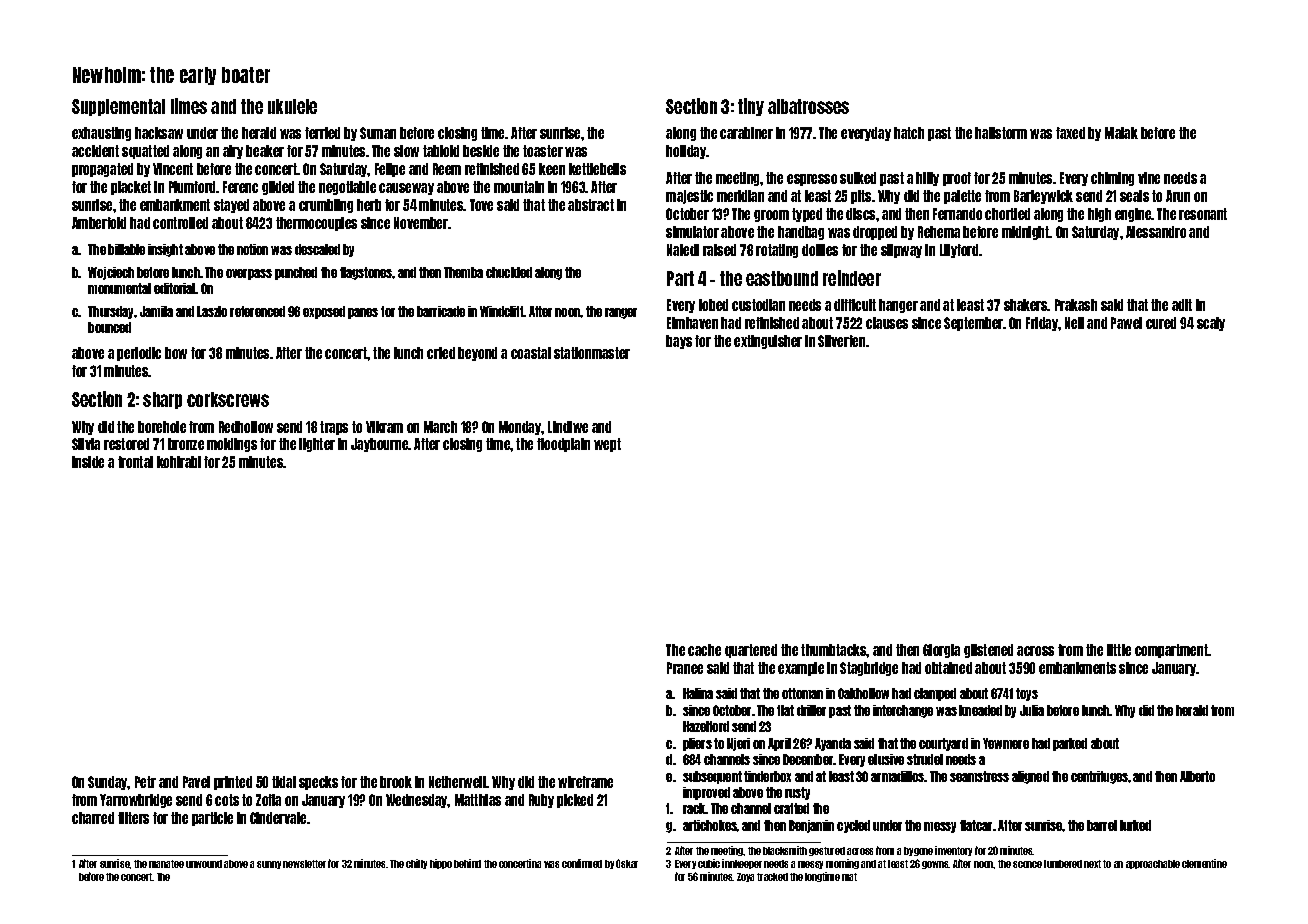 This image has height=924, width=1308. What do you see at coordinates (1121, 133) in the image?
I see `Malak` at bounding box center [1121, 133].
